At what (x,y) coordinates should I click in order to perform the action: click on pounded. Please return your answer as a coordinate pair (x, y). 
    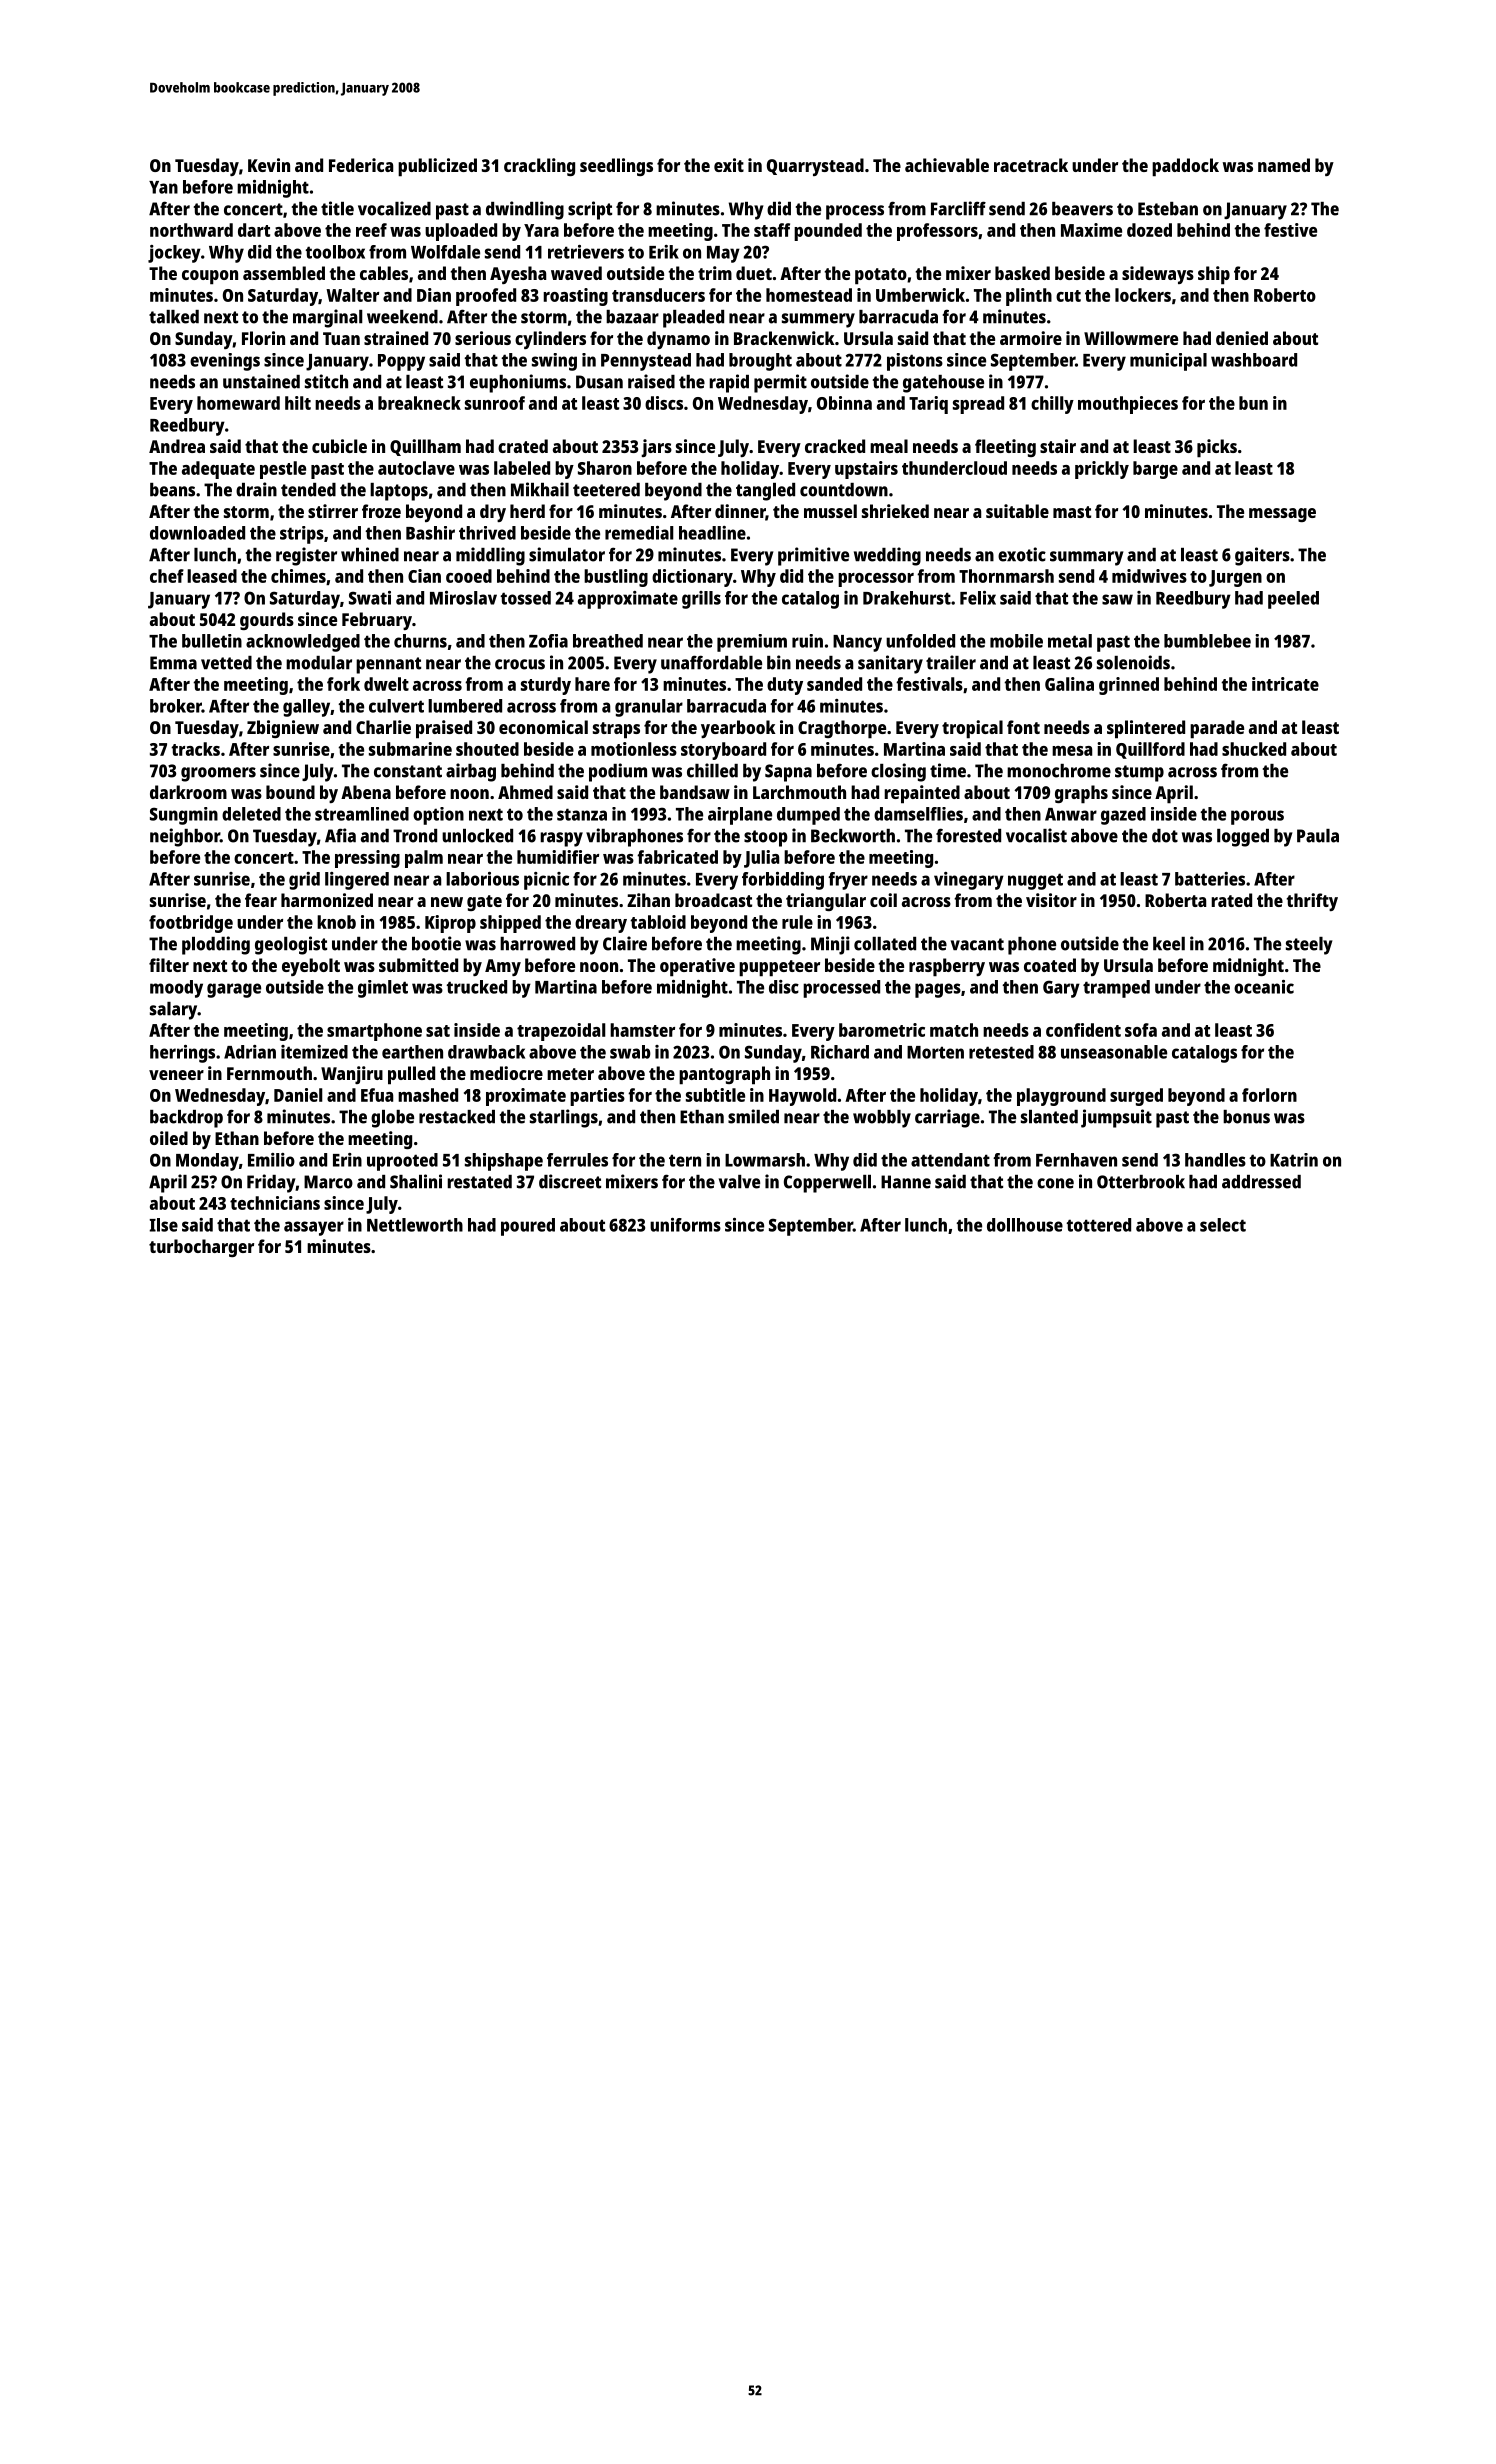
    Looking at the image, I should click on (828, 232).
